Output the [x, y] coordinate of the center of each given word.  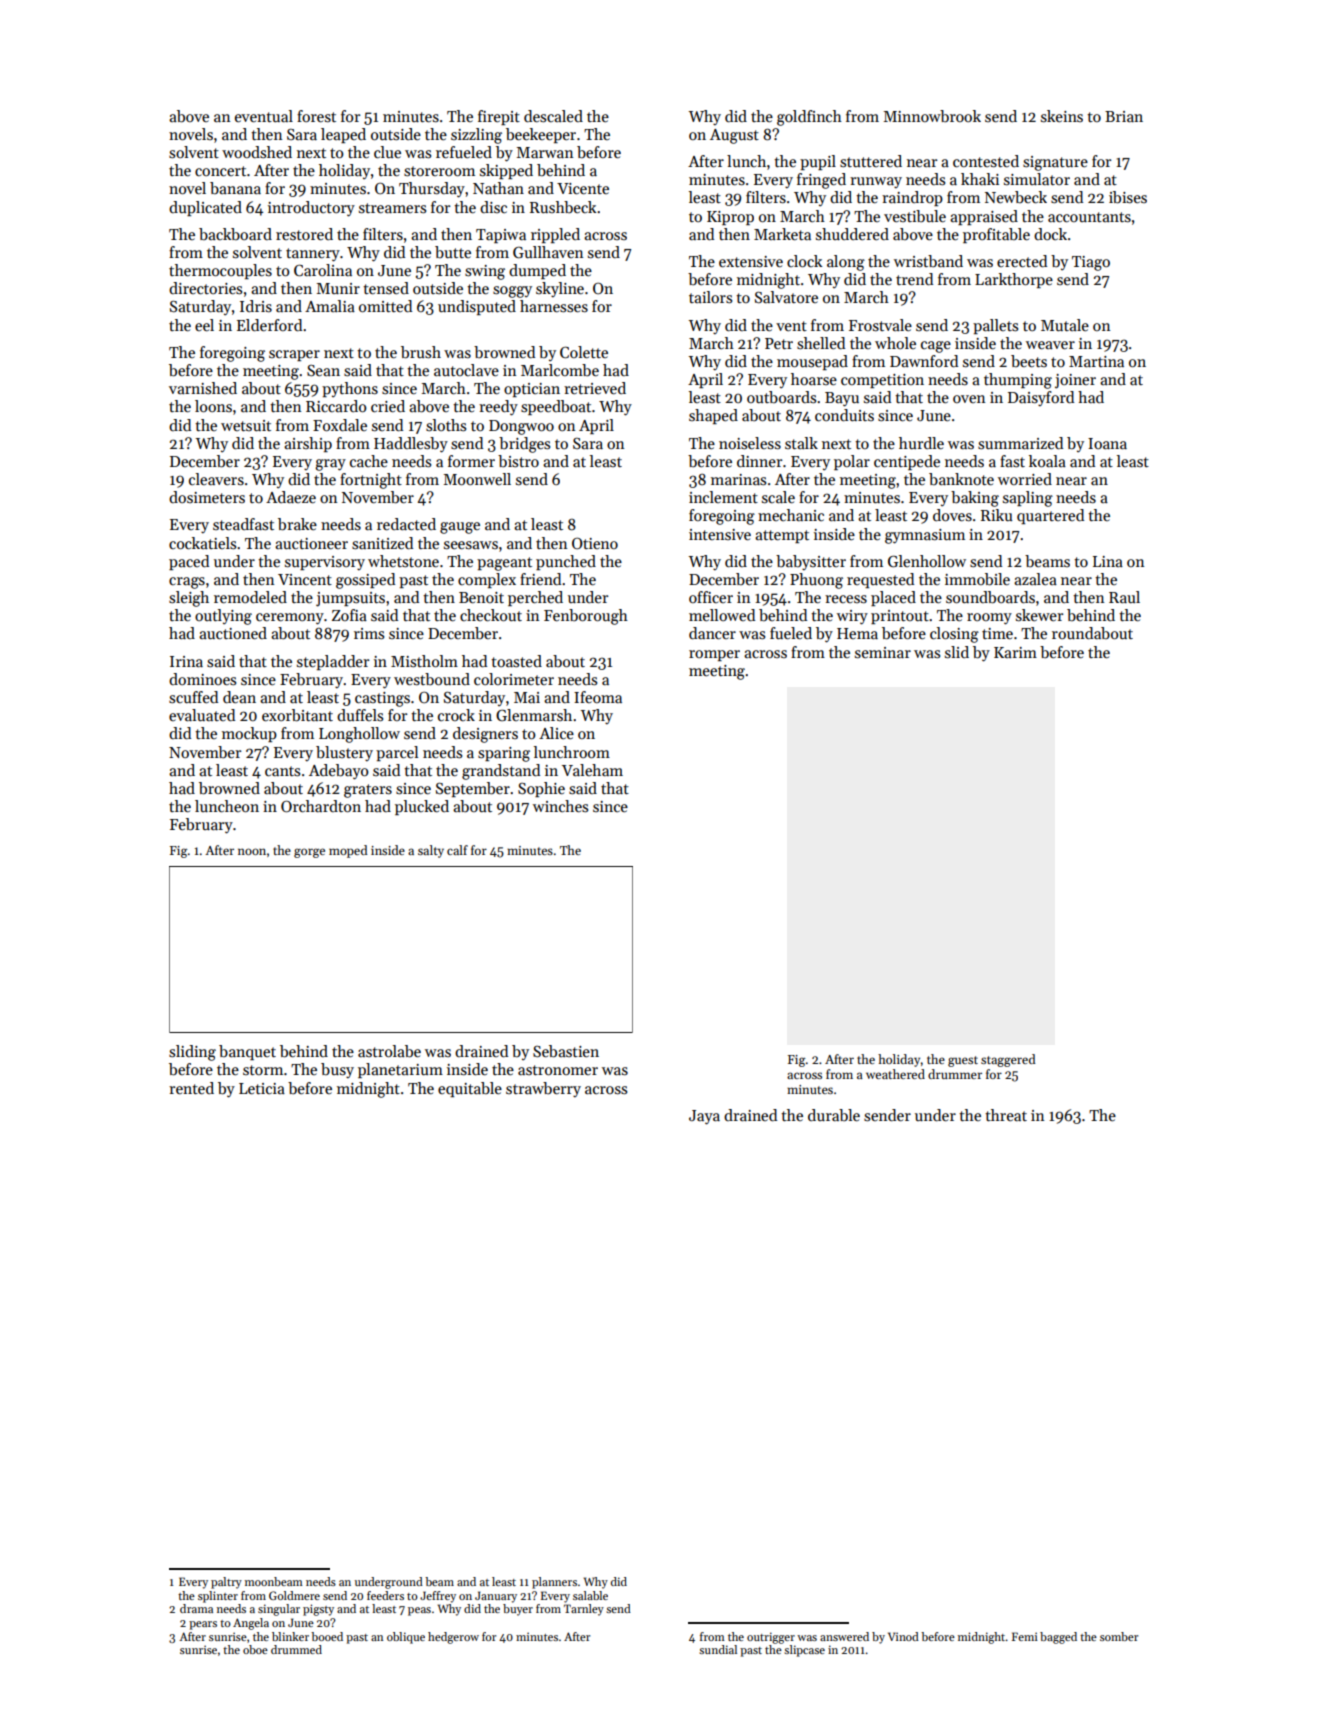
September [473, 789]
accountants [1089, 217]
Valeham [592, 770]
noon [252, 851]
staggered [1008, 1060]
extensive [751, 261]
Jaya [704, 1117]
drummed [296, 1649]
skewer [1039, 615]
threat [1006, 1115]
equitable [470, 1089]
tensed [386, 288]
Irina [186, 661]
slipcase [804, 1651]
